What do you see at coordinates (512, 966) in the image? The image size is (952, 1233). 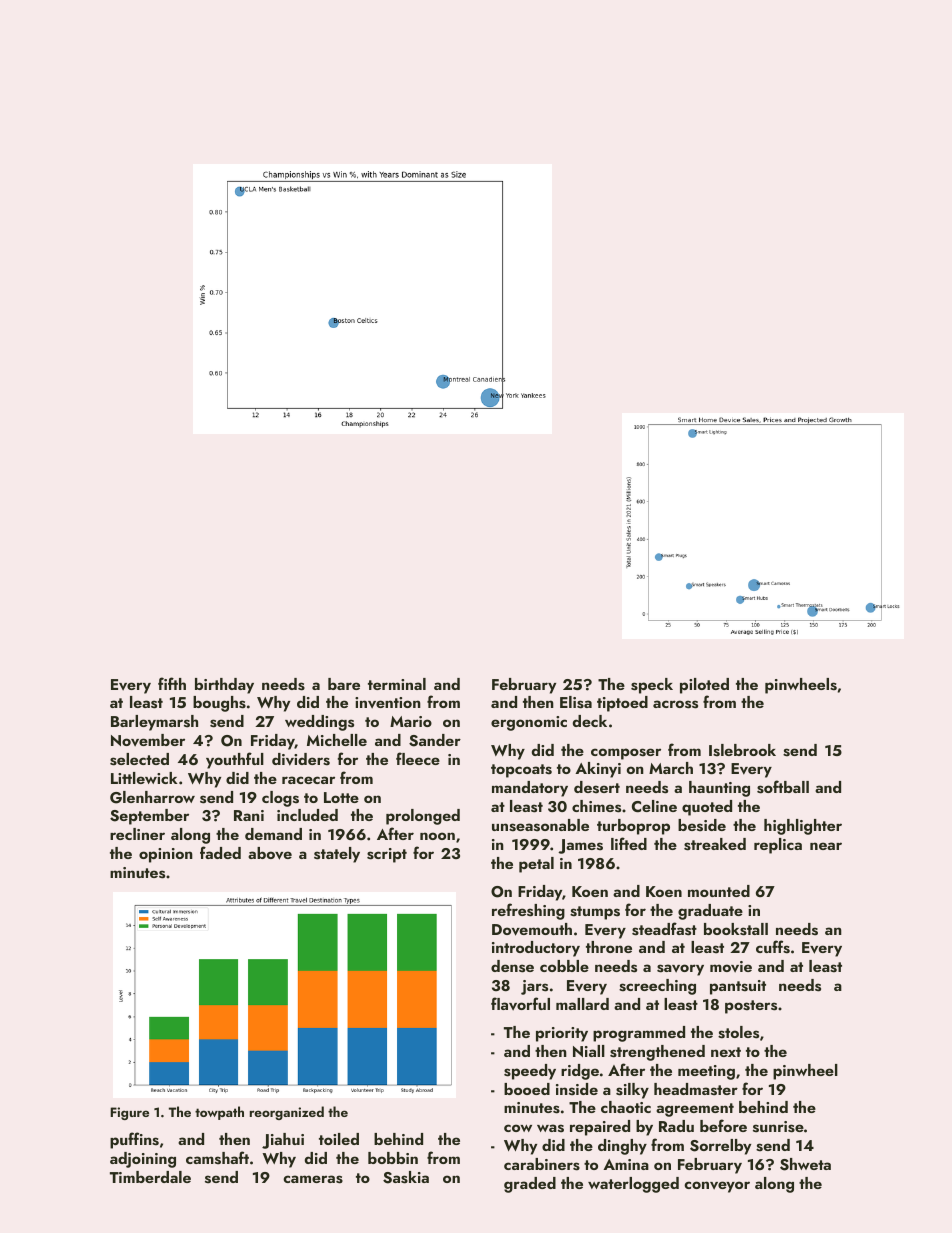 I see `dense` at bounding box center [512, 966].
